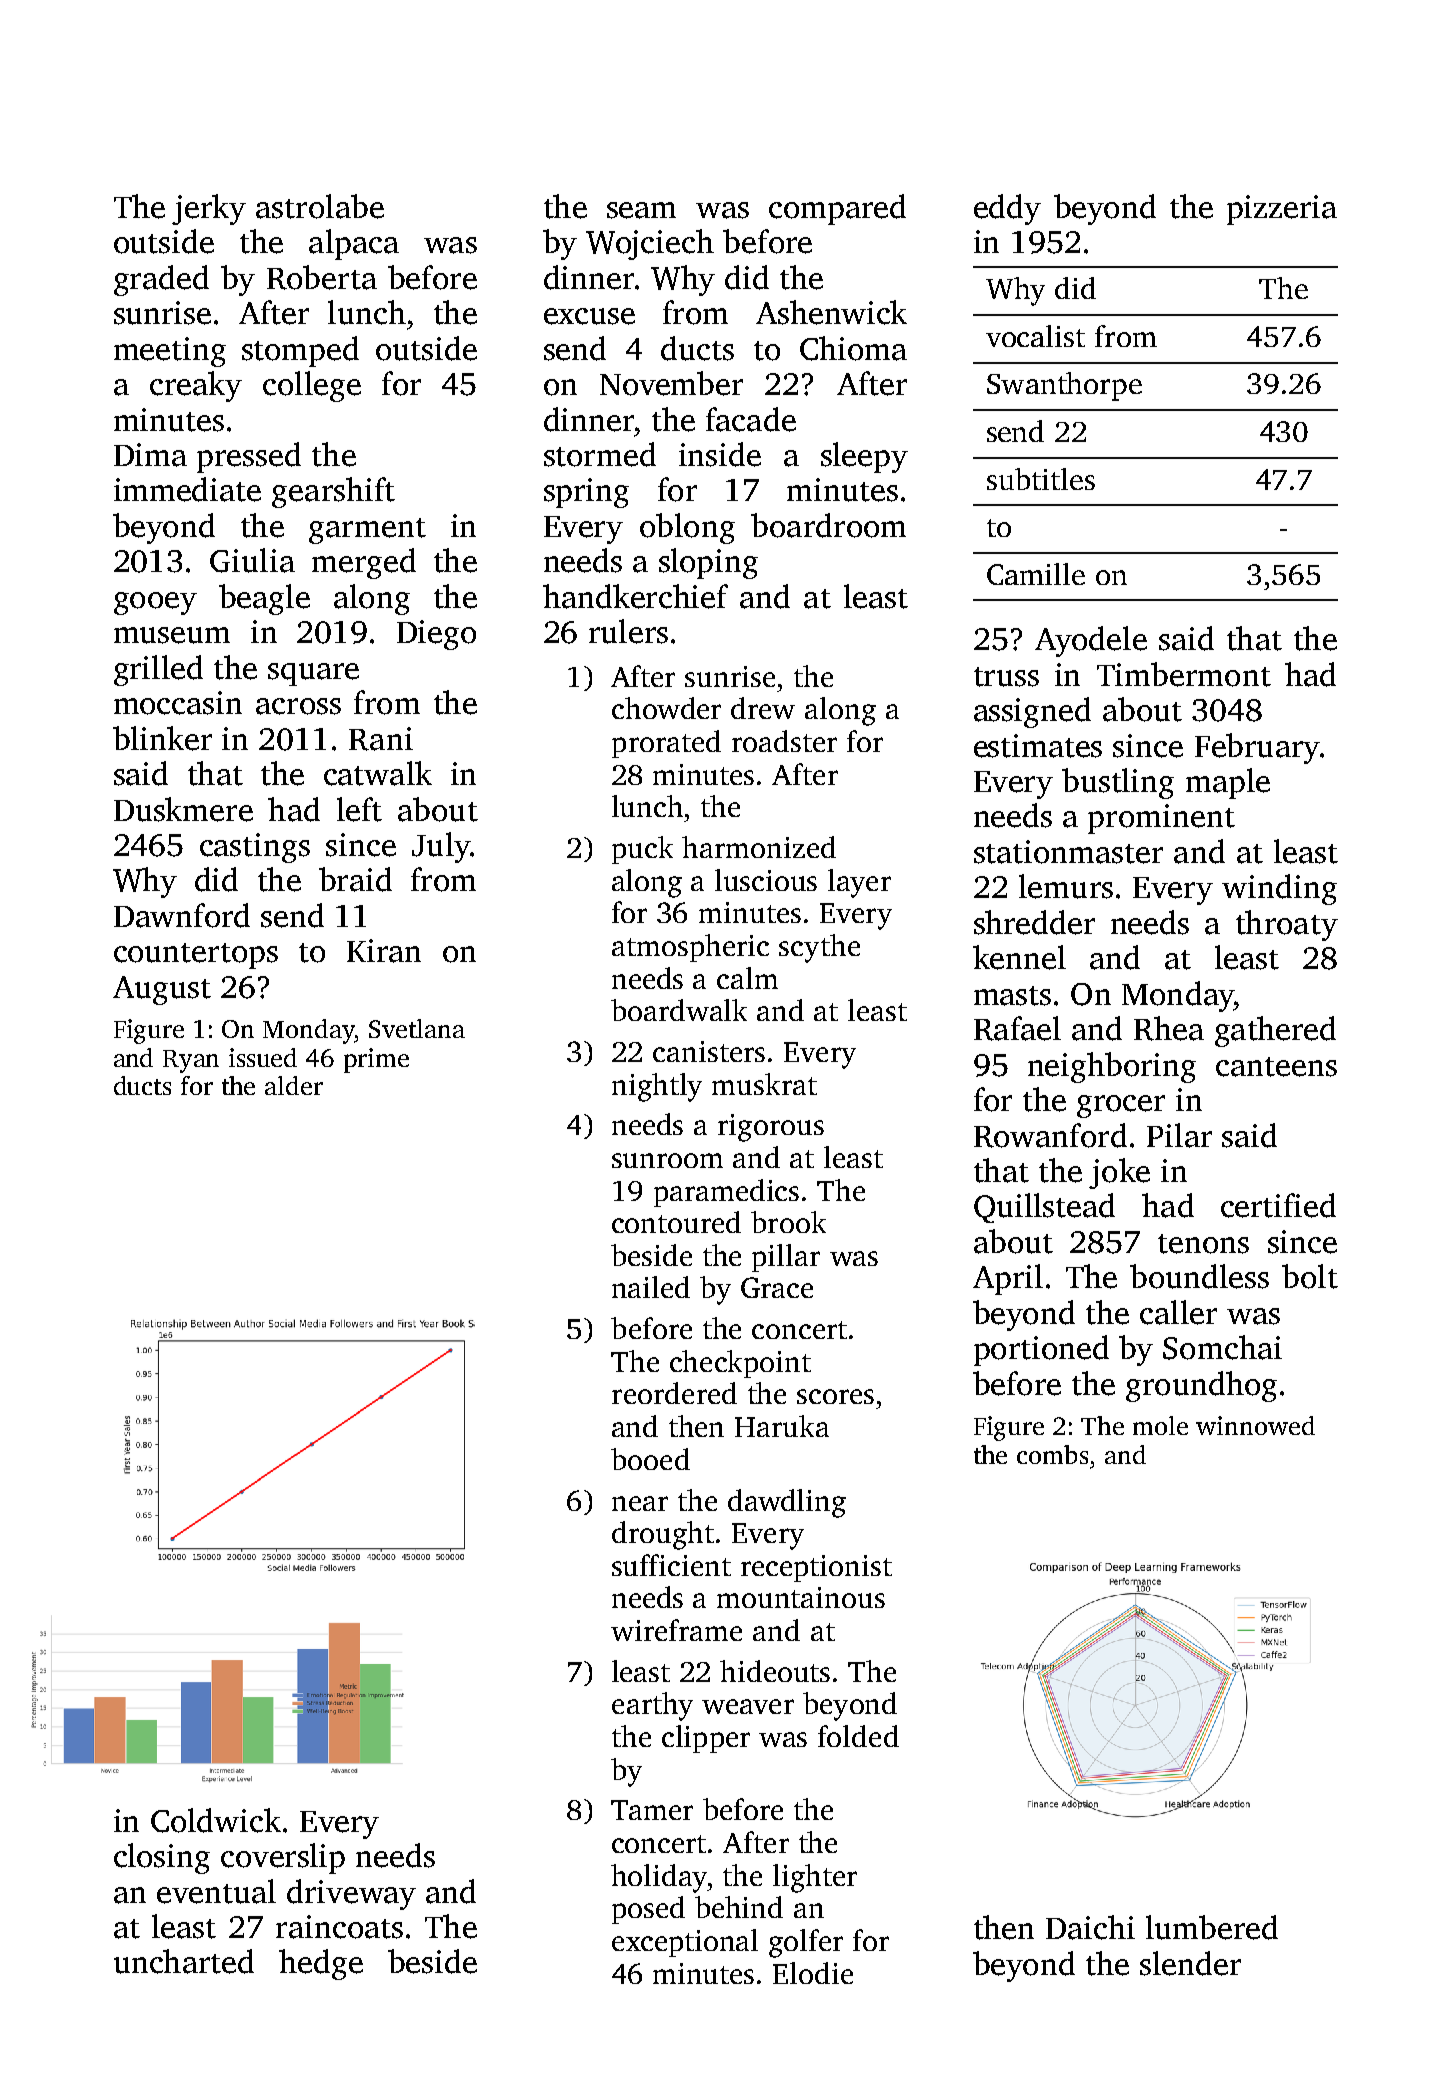 The height and width of the page is (2100, 1450). What do you see at coordinates (813, 1973) in the page?
I see `Elodie` at bounding box center [813, 1973].
